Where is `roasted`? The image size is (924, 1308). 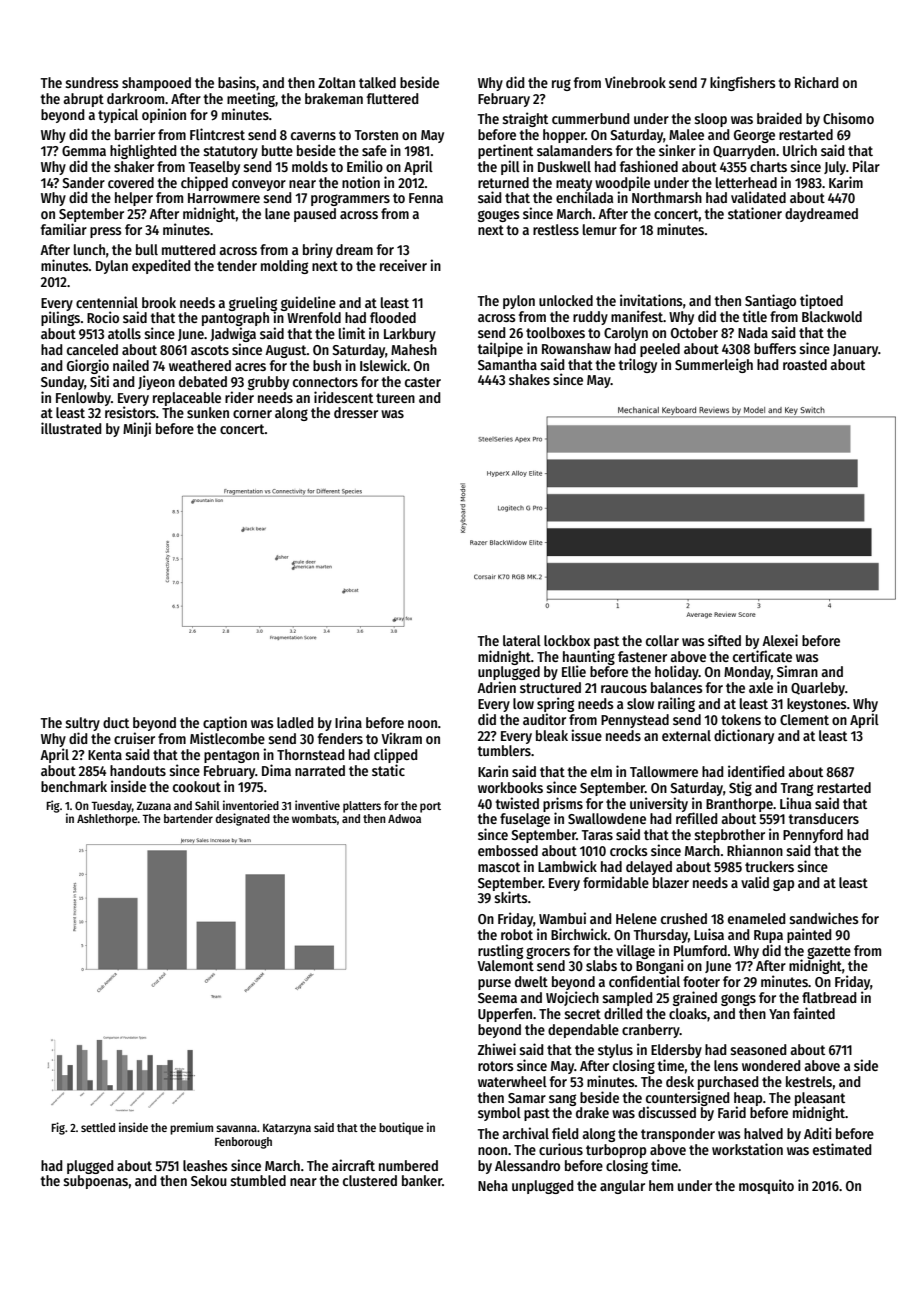 roasted is located at coordinates (805, 364).
